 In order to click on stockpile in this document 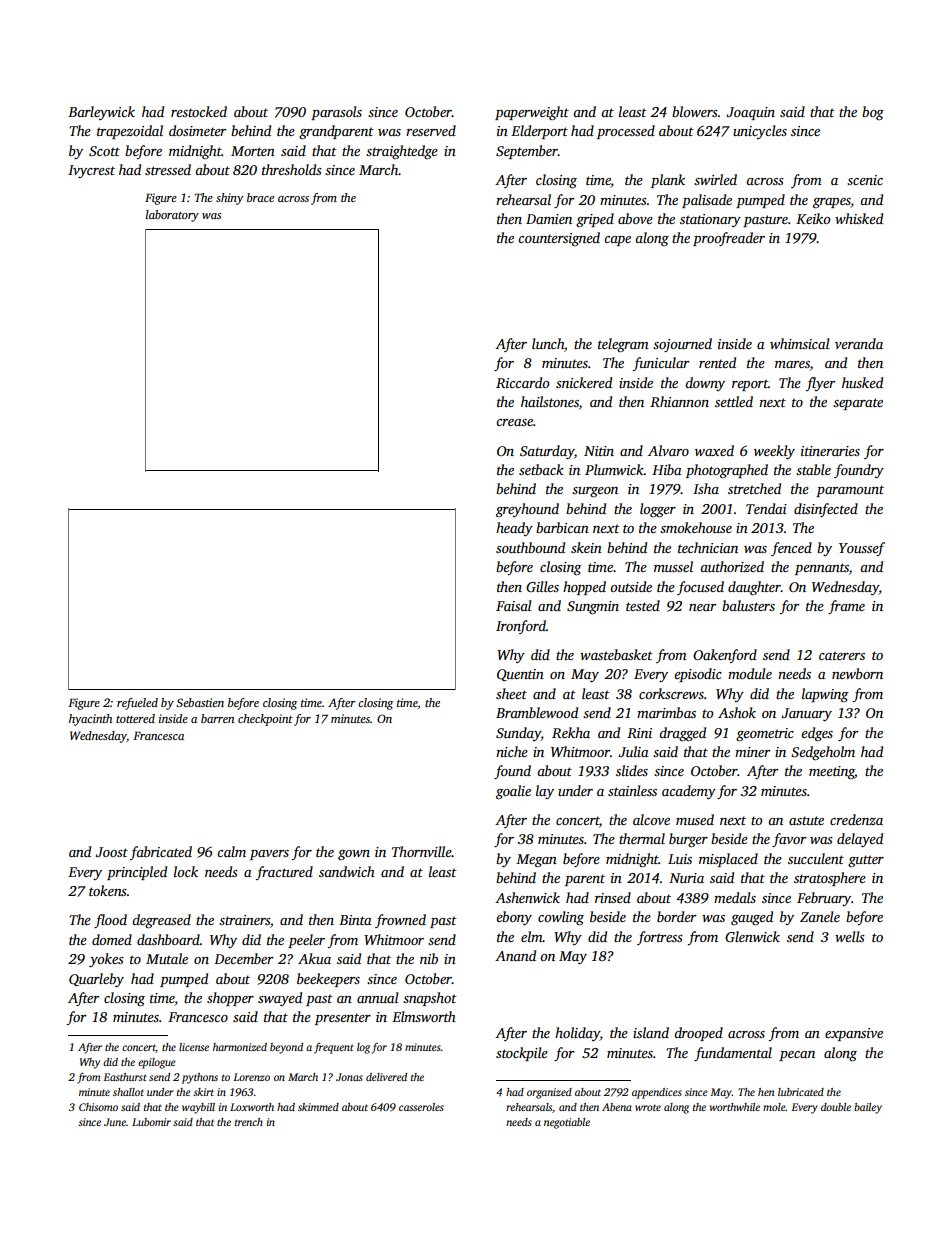, I will do `click(522, 1054)`.
